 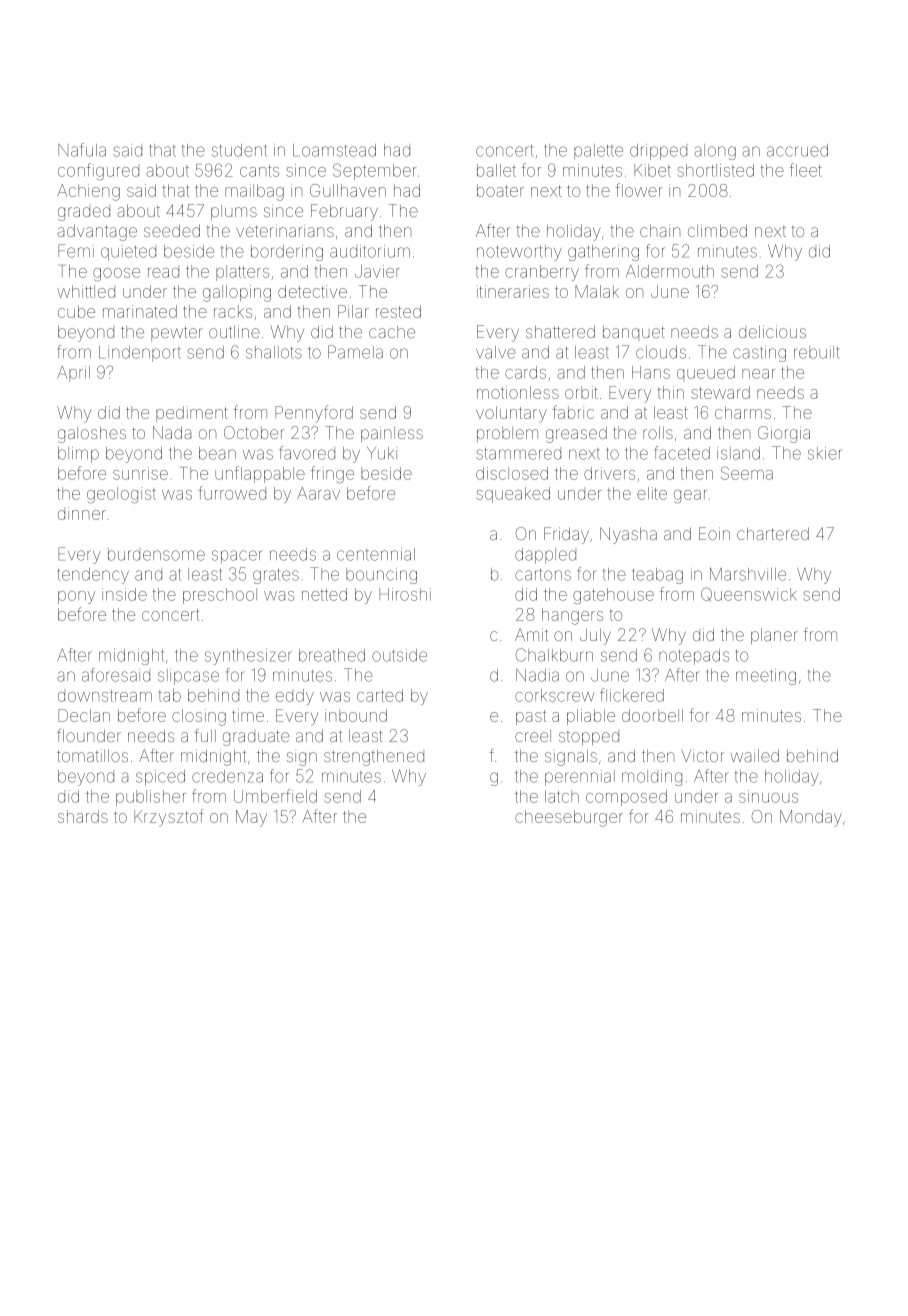 What do you see at coordinates (405, 594) in the page?
I see `Hiroshi` at bounding box center [405, 594].
